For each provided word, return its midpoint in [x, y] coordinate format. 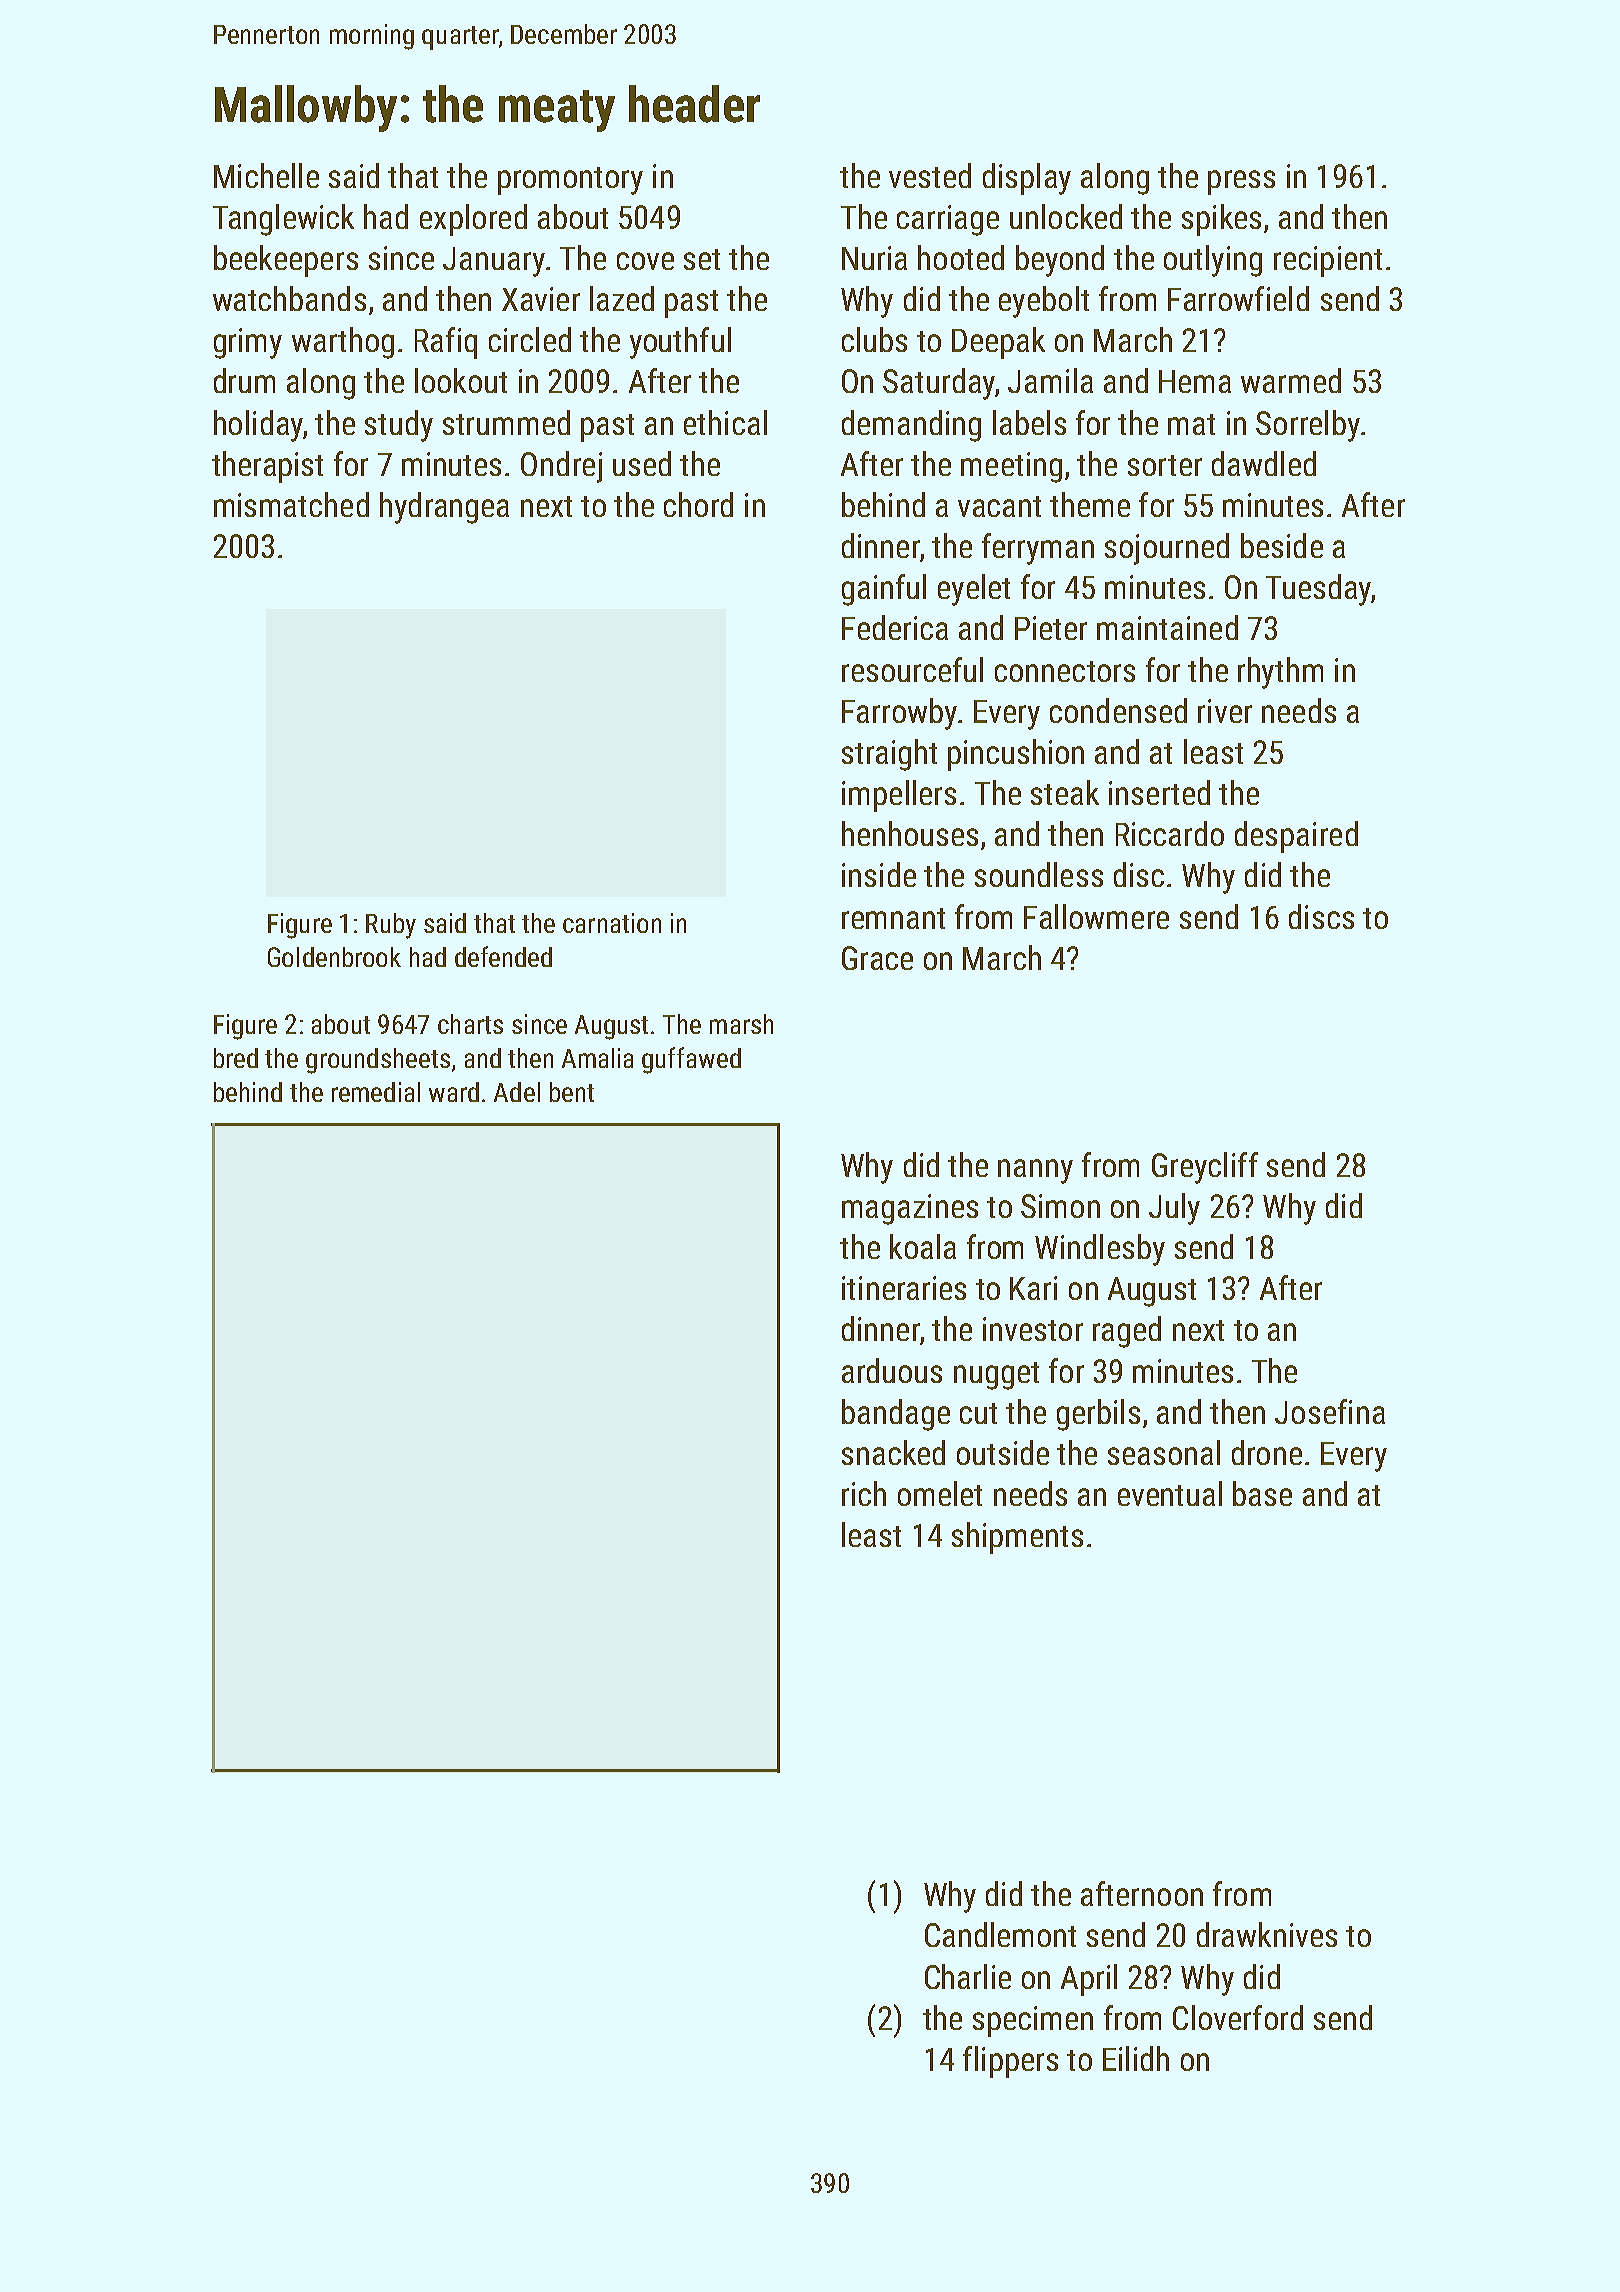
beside [1282, 545]
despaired [1296, 837]
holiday [258, 426]
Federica [895, 627]
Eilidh [1136, 2058]
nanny [1035, 1171]
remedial [376, 1092]
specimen [1033, 2021]
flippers [1010, 2062]
